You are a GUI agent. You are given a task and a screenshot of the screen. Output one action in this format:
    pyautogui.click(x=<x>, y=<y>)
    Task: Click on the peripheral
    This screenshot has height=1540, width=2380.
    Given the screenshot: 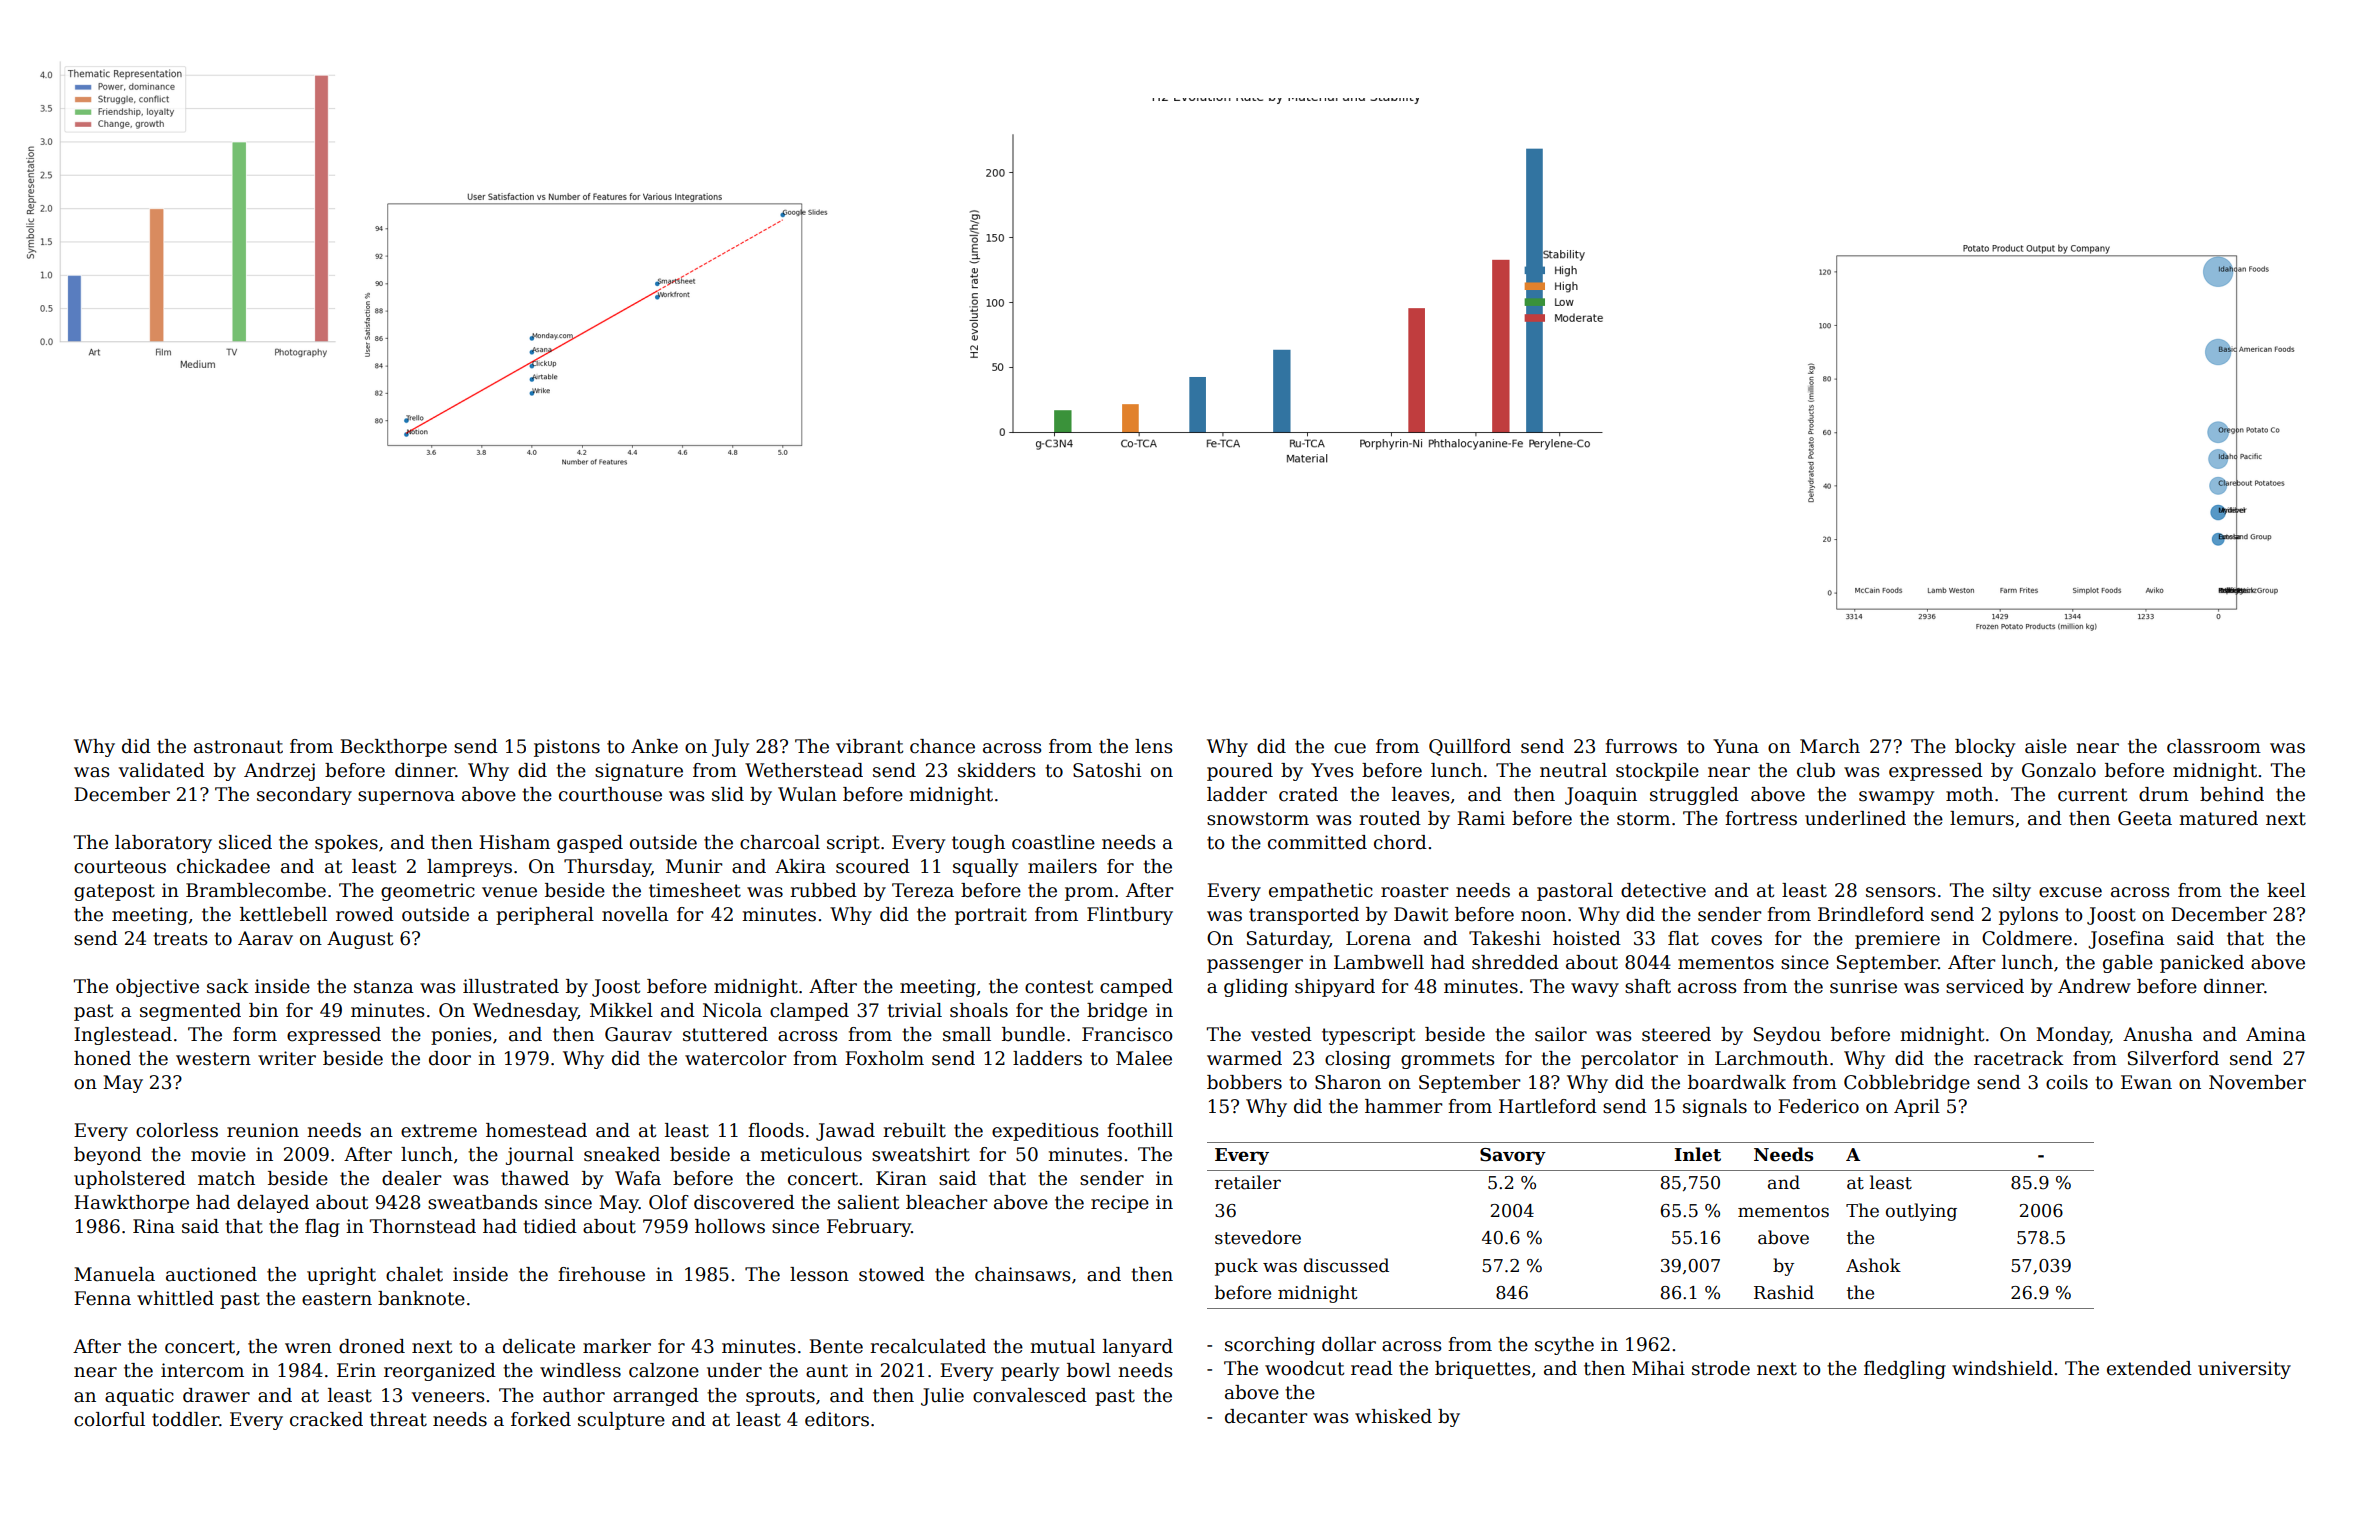 What is the action you would take?
    pyautogui.click(x=545, y=916)
